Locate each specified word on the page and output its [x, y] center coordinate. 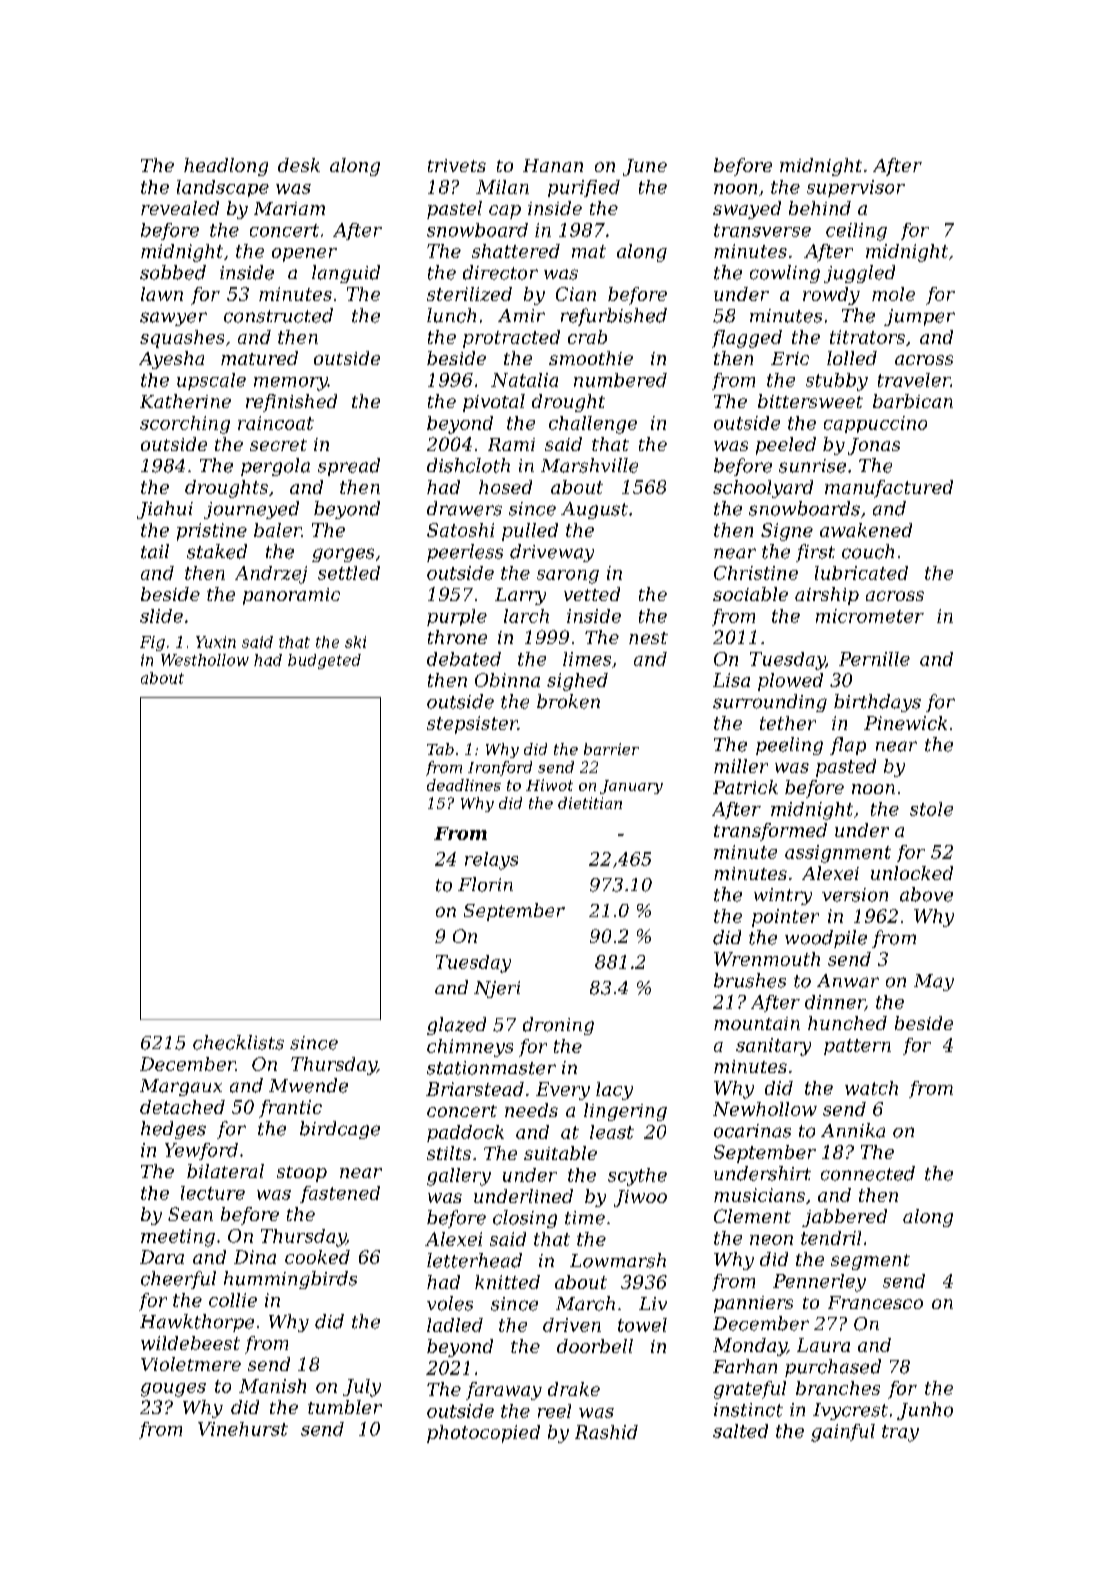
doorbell [595, 1346]
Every [563, 1091]
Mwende [308, 1085]
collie [233, 1300]
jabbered [844, 1218]
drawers [464, 508]
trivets [457, 165]
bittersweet [810, 401]
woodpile [826, 939]
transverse [762, 230]
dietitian [590, 803]
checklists [238, 1042]
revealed [180, 208]
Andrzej [271, 575]
